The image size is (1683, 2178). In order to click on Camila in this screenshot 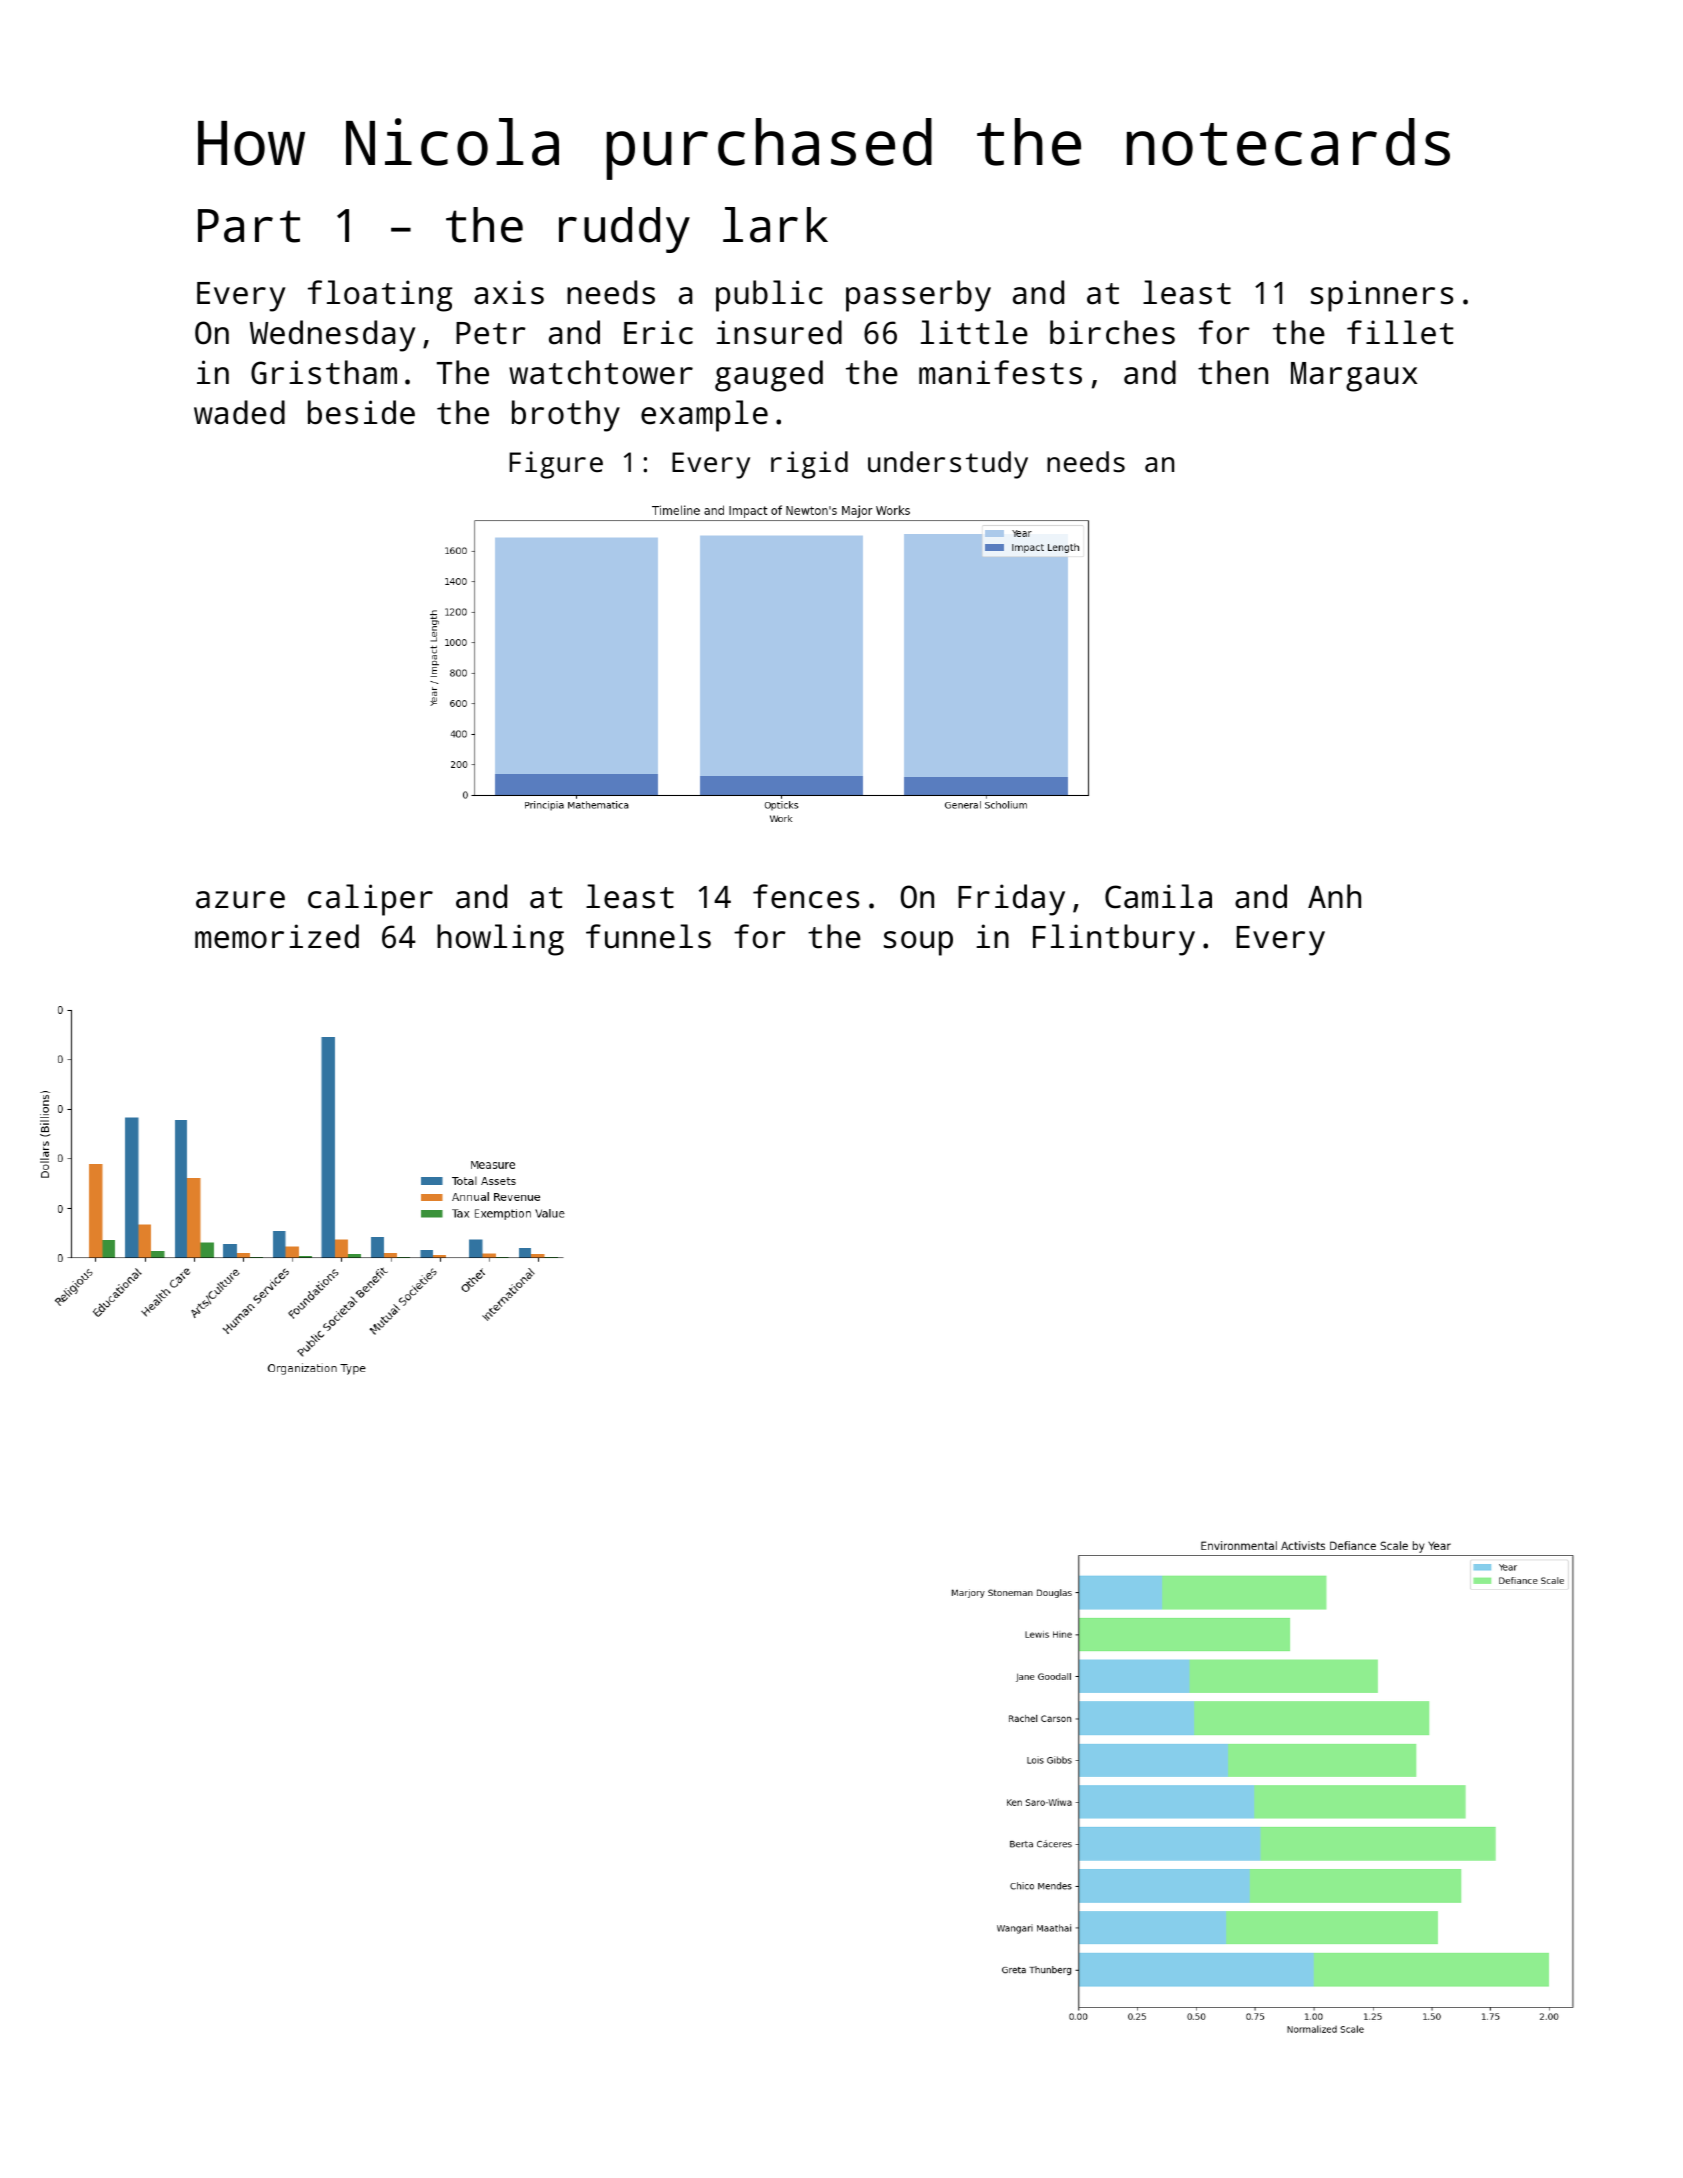, I will do `click(1158, 896)`.
